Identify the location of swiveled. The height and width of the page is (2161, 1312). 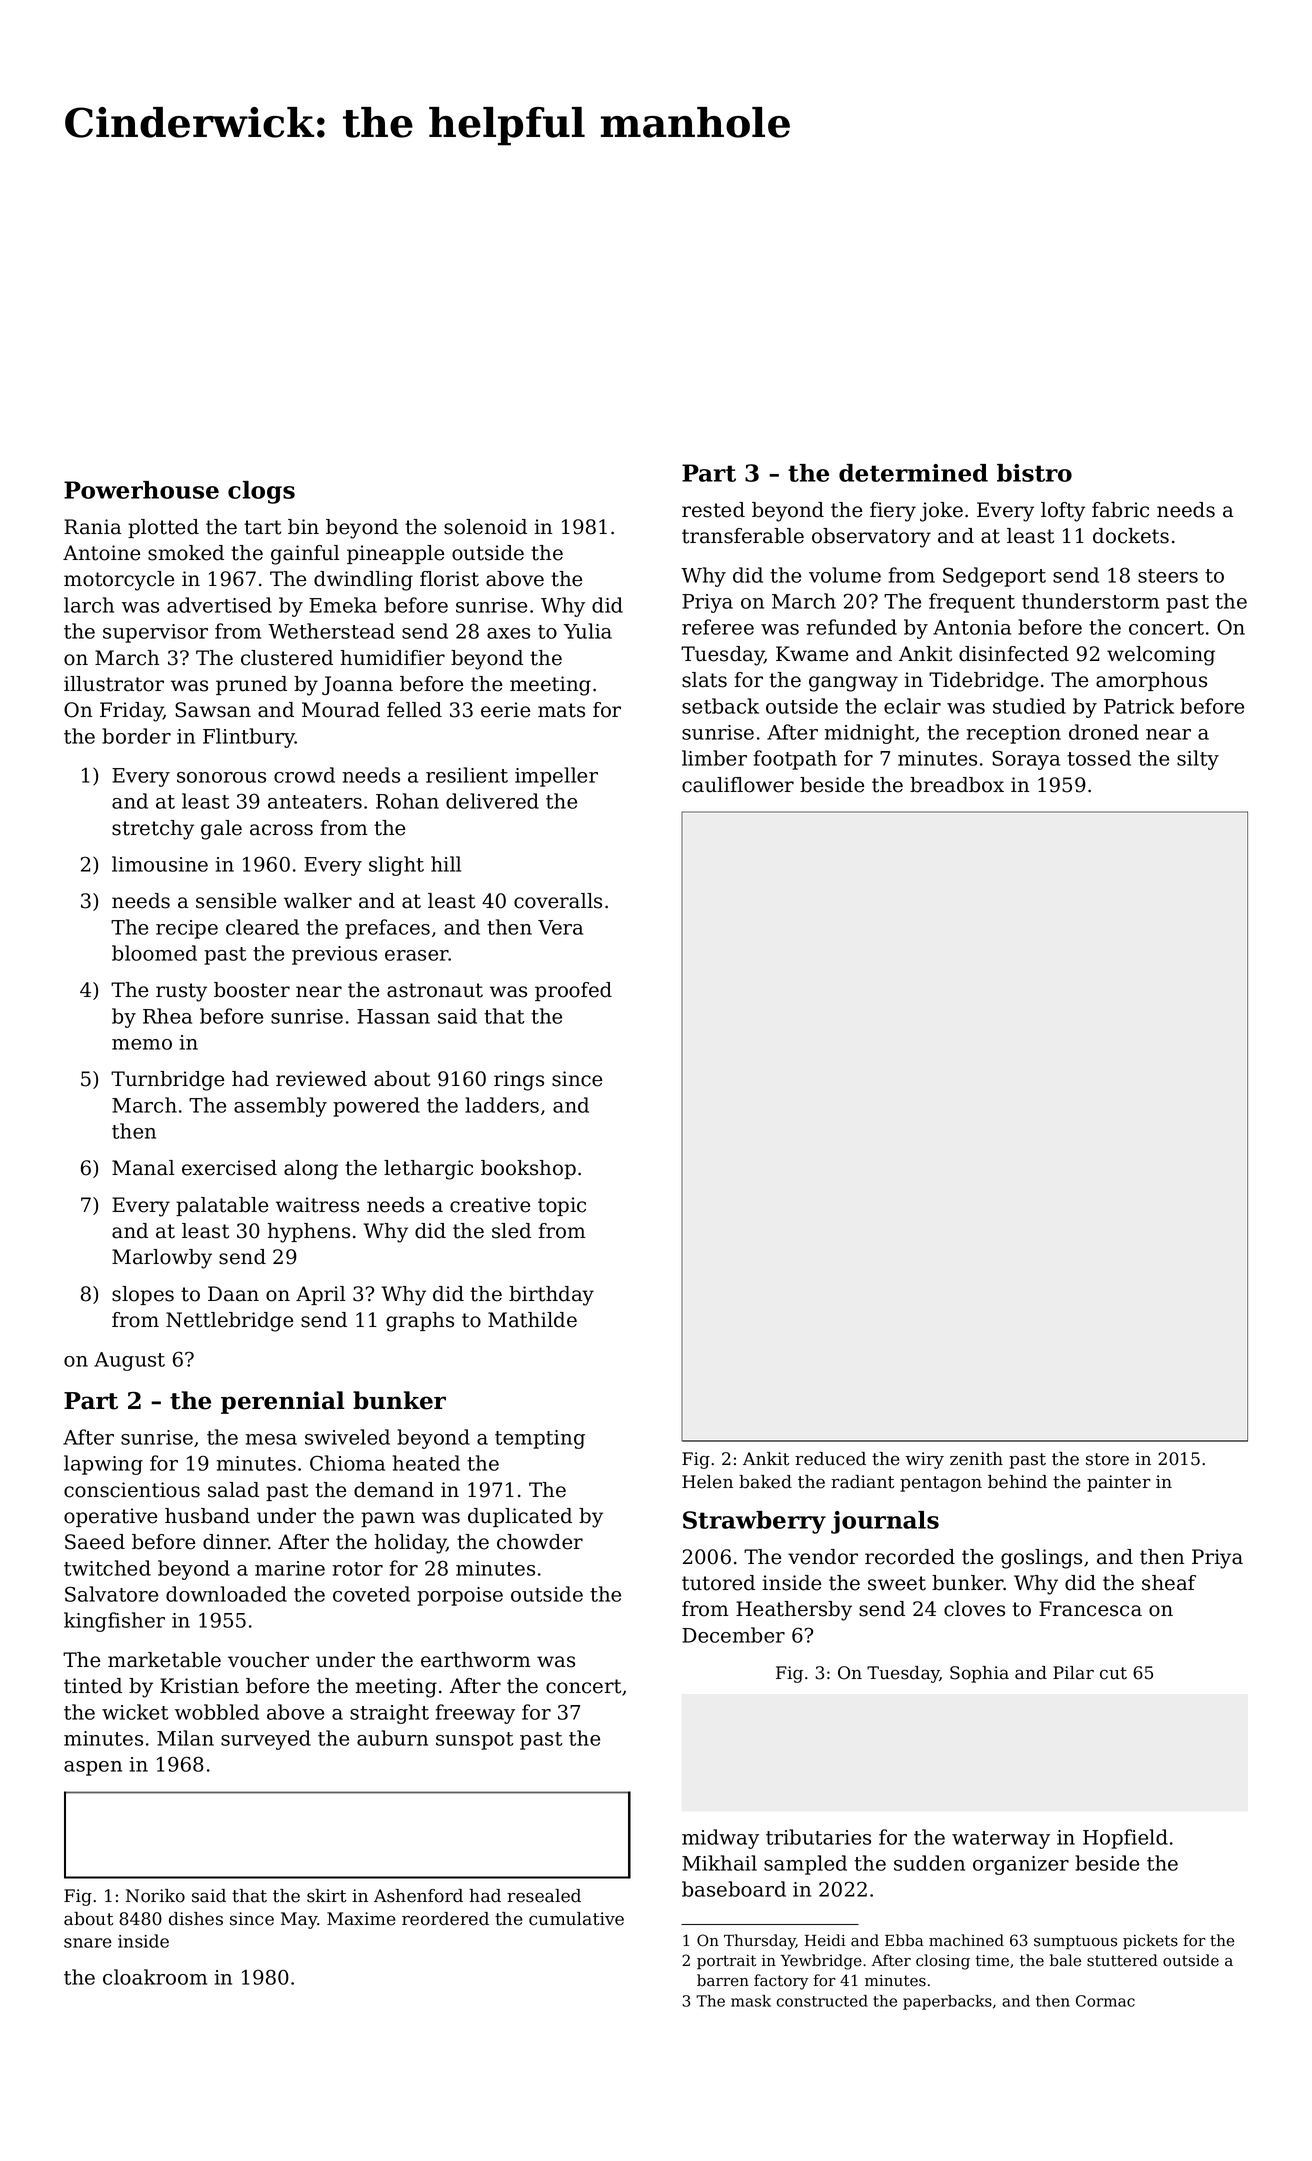
(347, 1437).
